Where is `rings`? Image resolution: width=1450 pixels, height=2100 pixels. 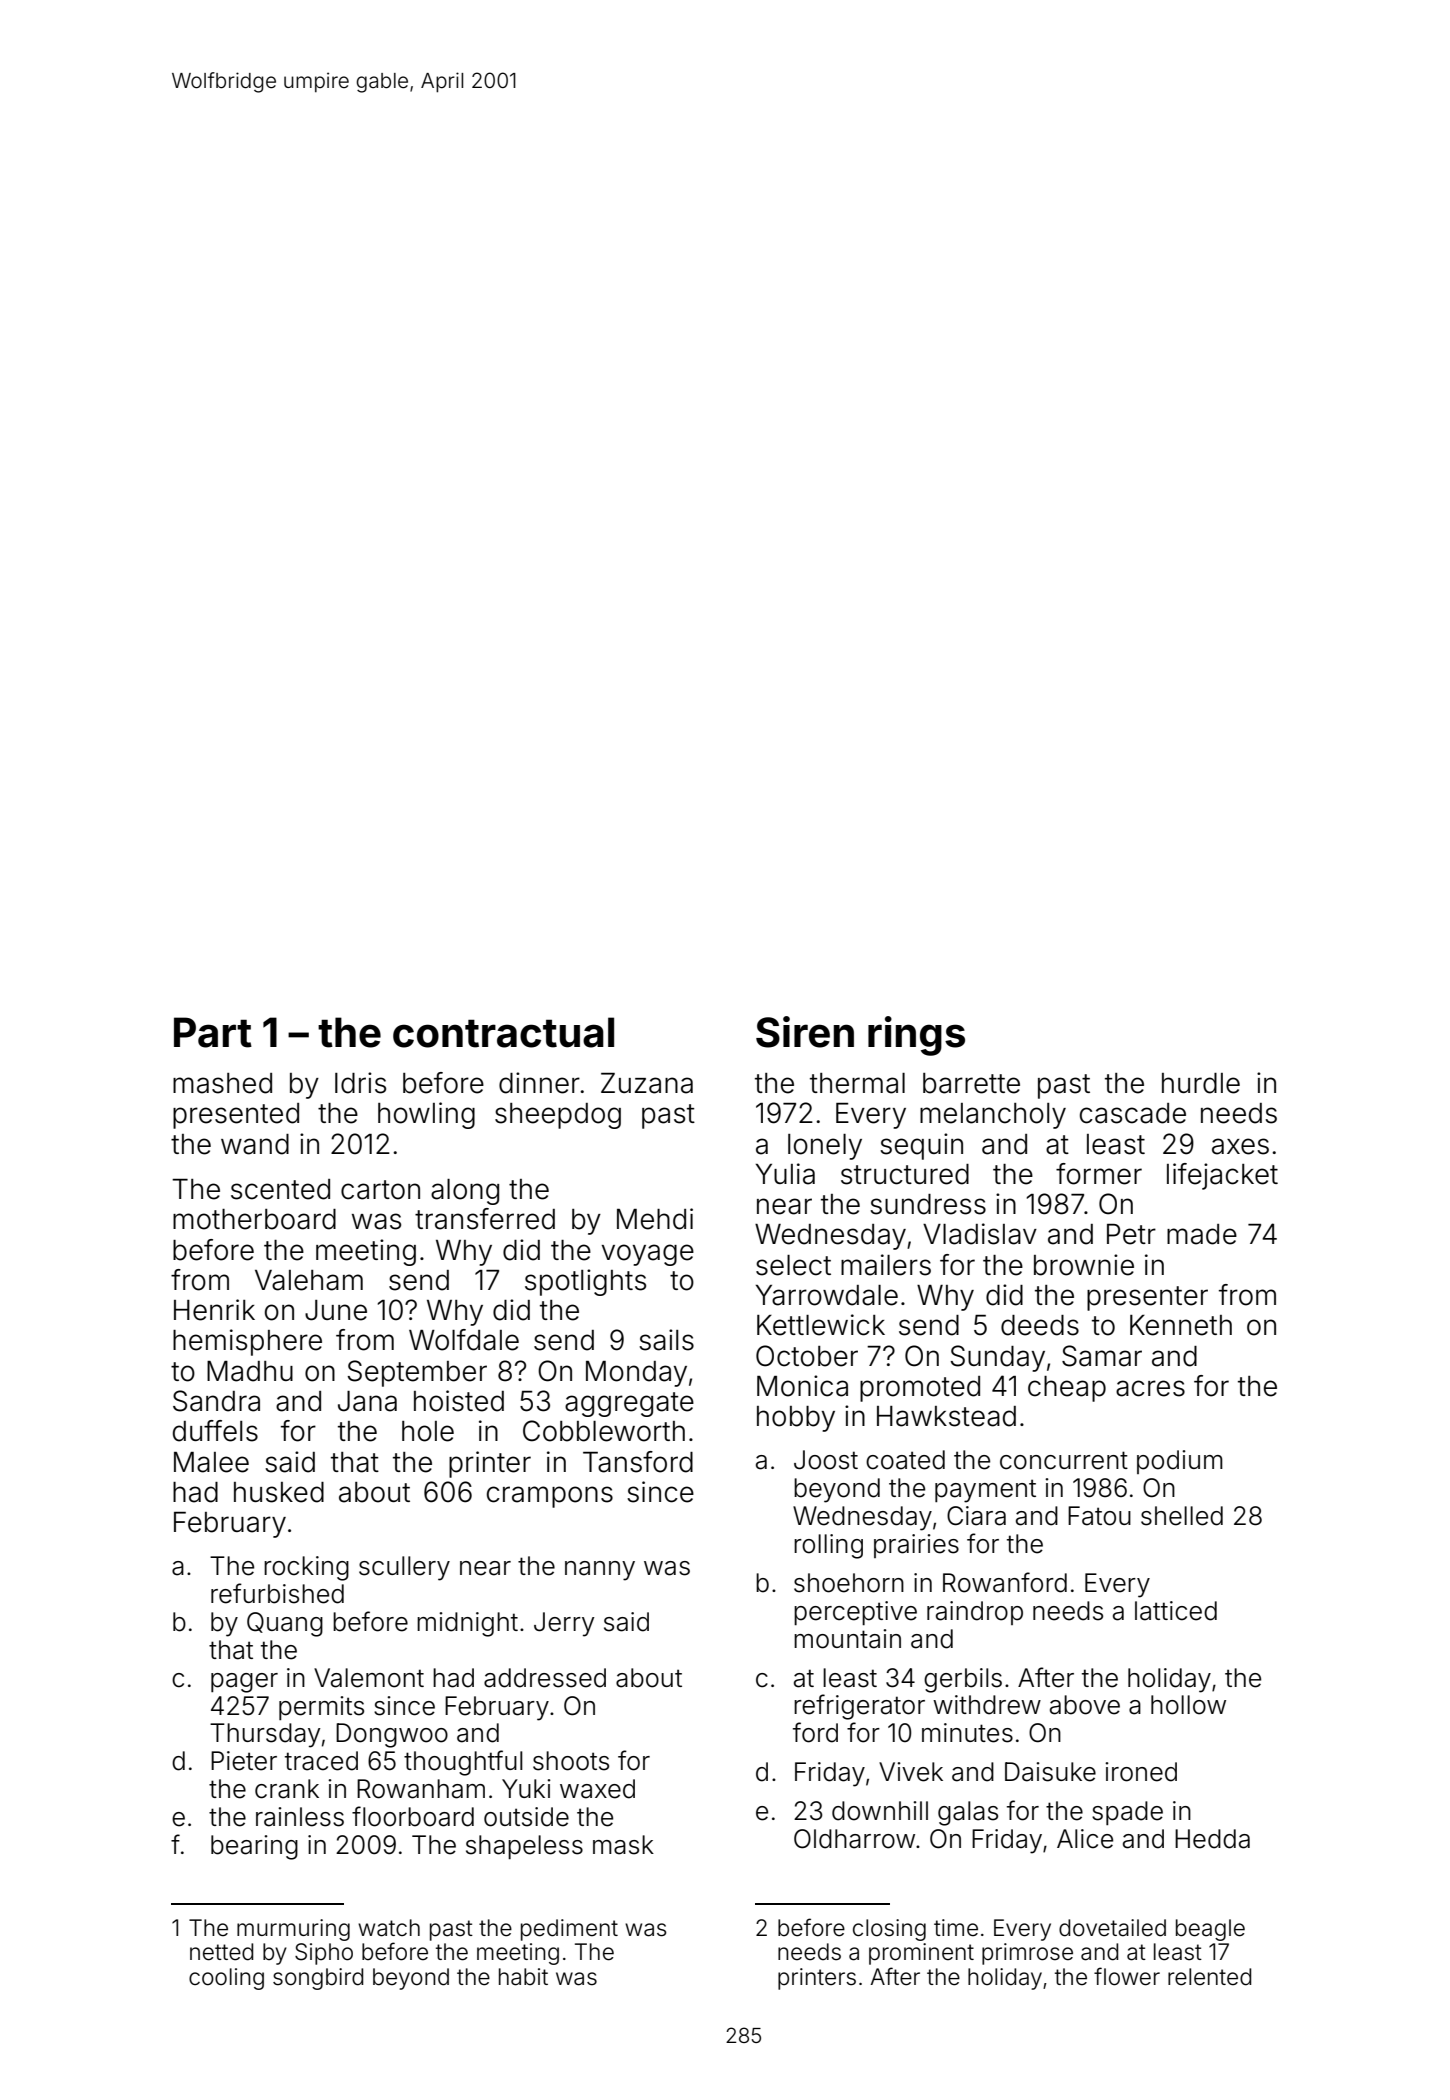
rings is located at coordinates (916, 1036).
